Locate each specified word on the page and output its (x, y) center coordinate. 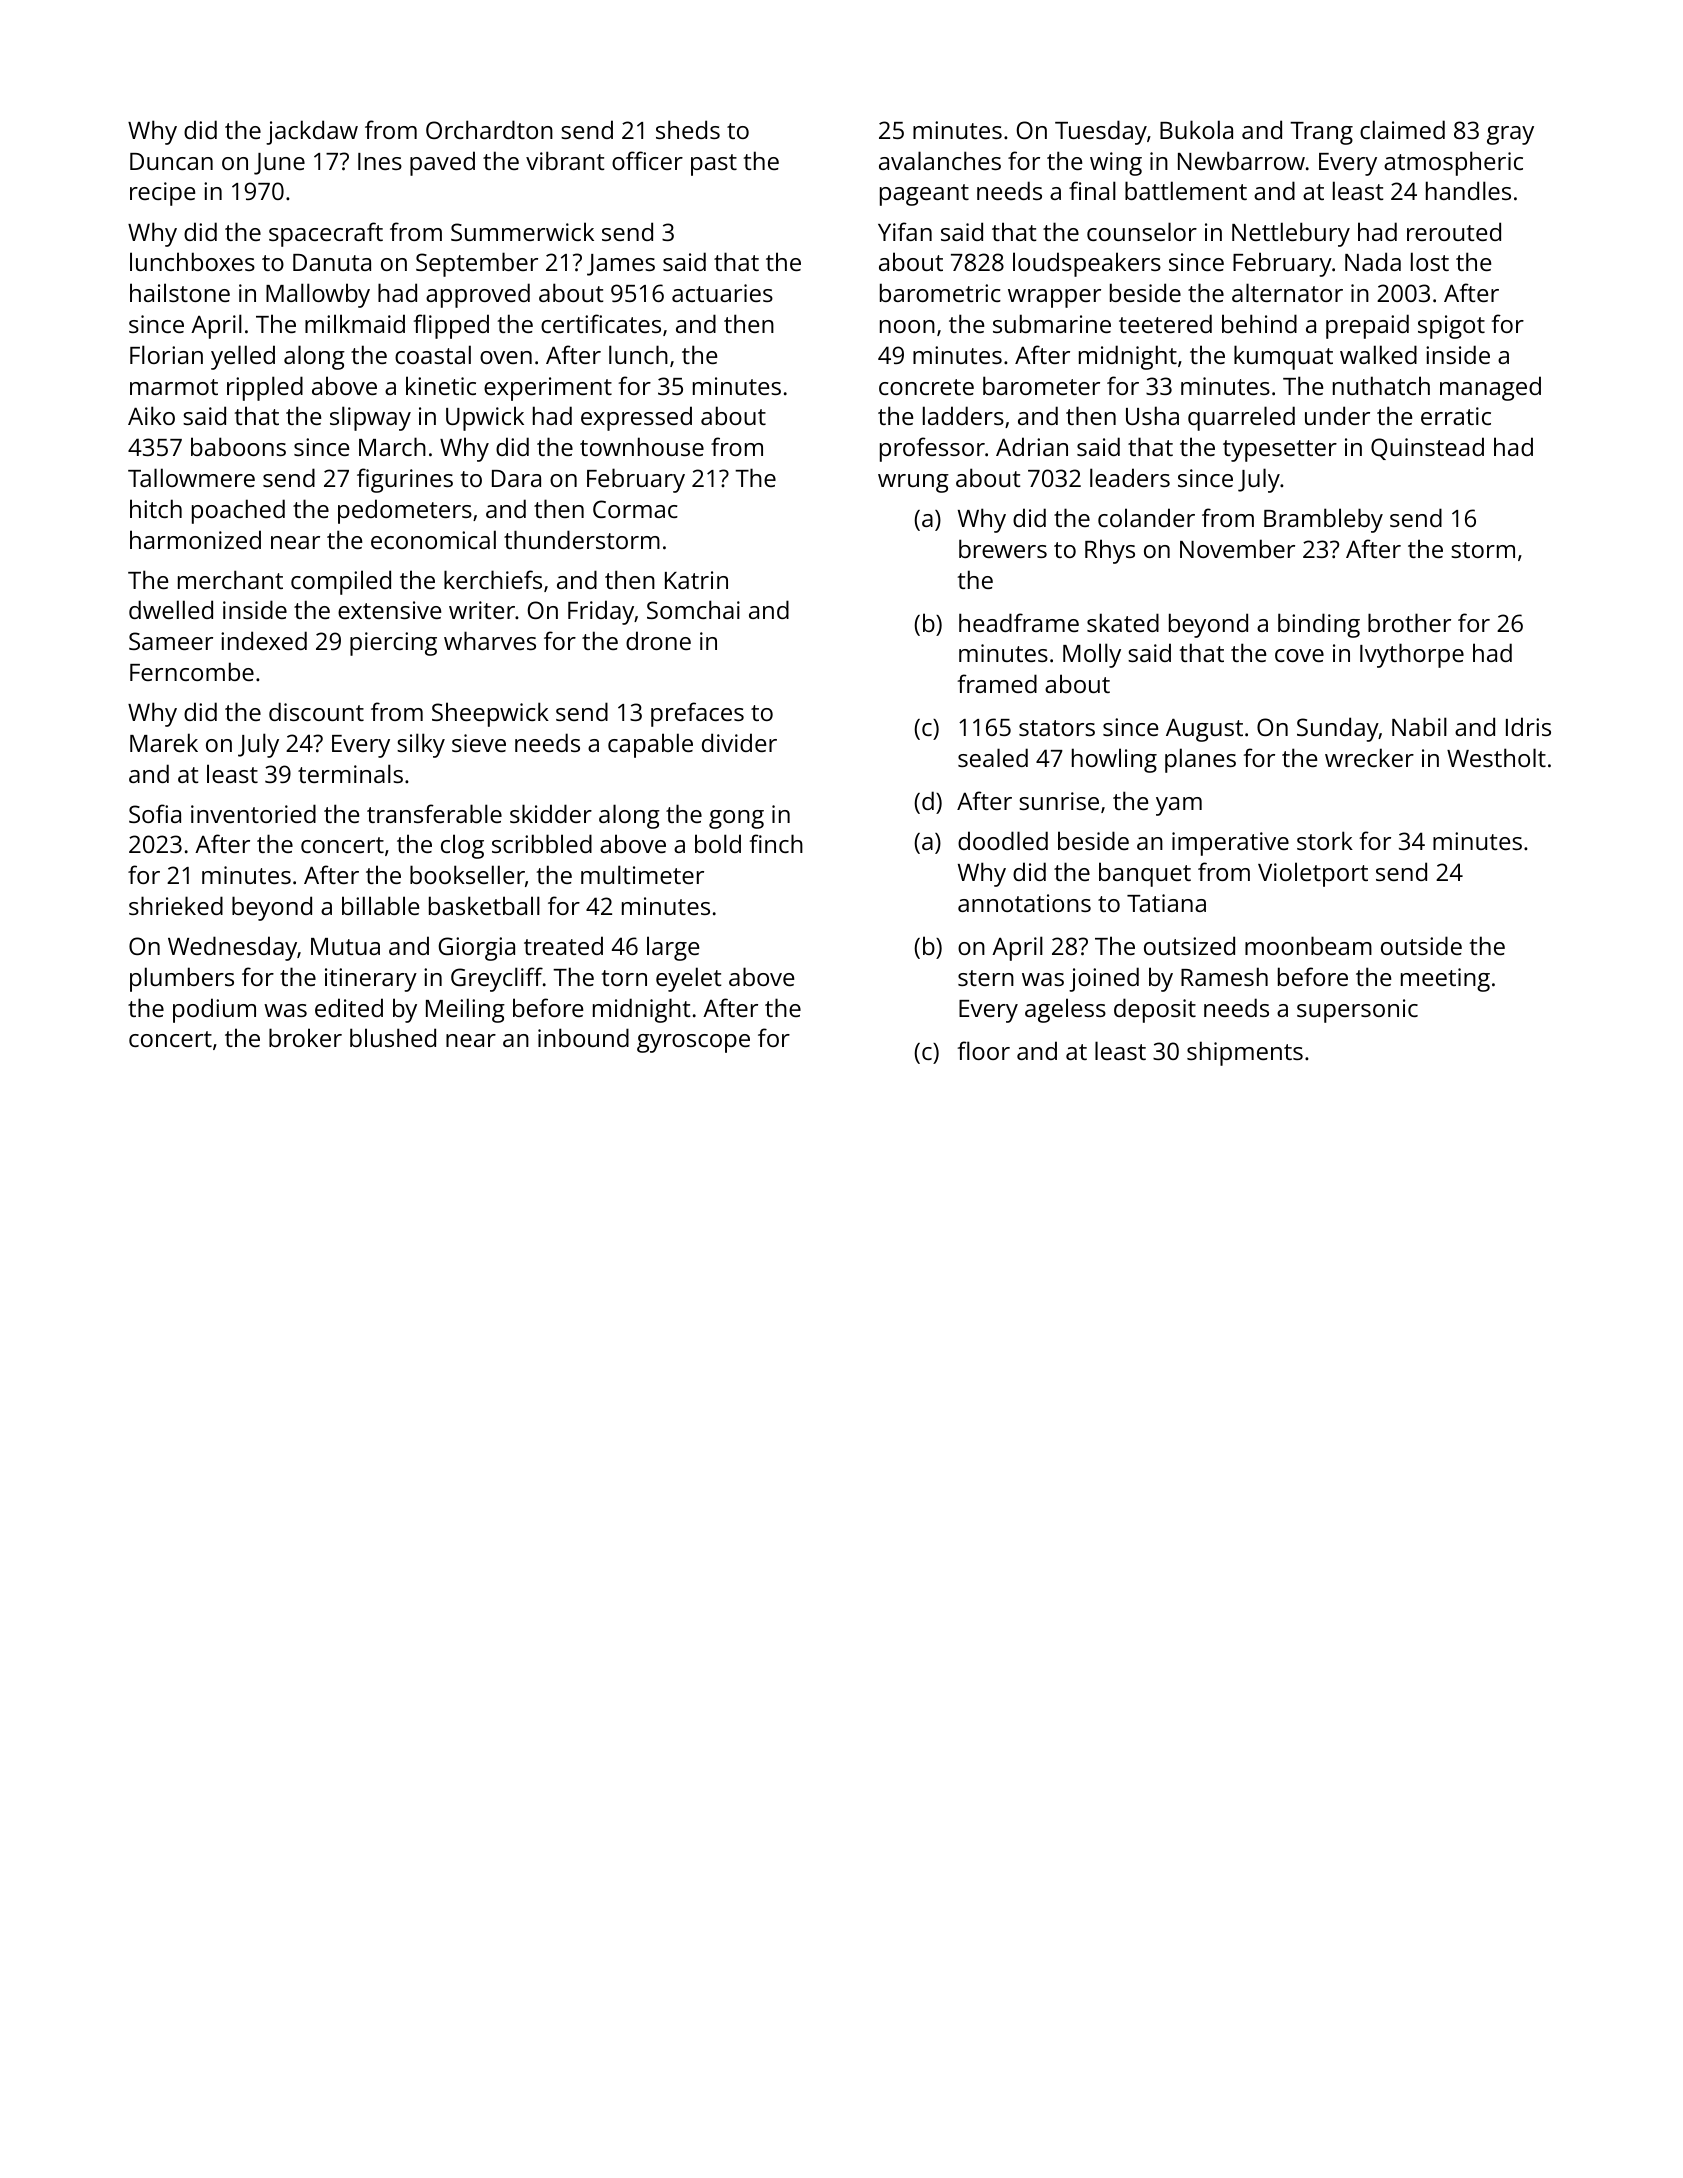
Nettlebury (1291, 234)
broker (305, 1037)
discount (316, 711)
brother (1409, 622)
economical (433, 539)
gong (736, 819)
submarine (1052, 323)
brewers (1003, 548)
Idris (1528, 726)
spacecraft (326, 234)
